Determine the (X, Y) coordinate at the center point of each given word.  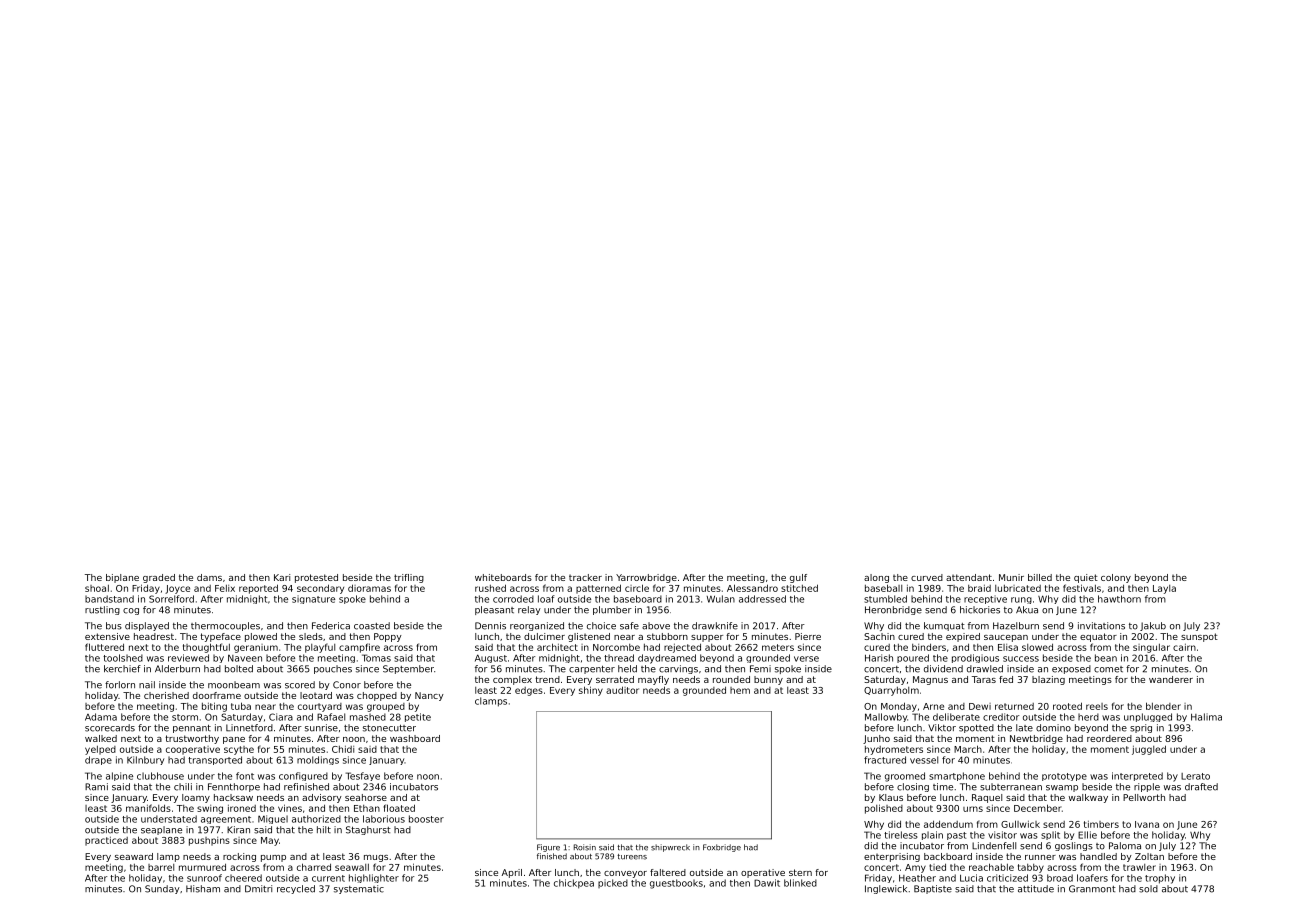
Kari (282, 577)
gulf (798, 578)
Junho (876, 739)
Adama (101, 717)
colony (1116, 578)
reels (1097, 706)
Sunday (162, 889)
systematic (359, 889)
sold (1148, 889)
